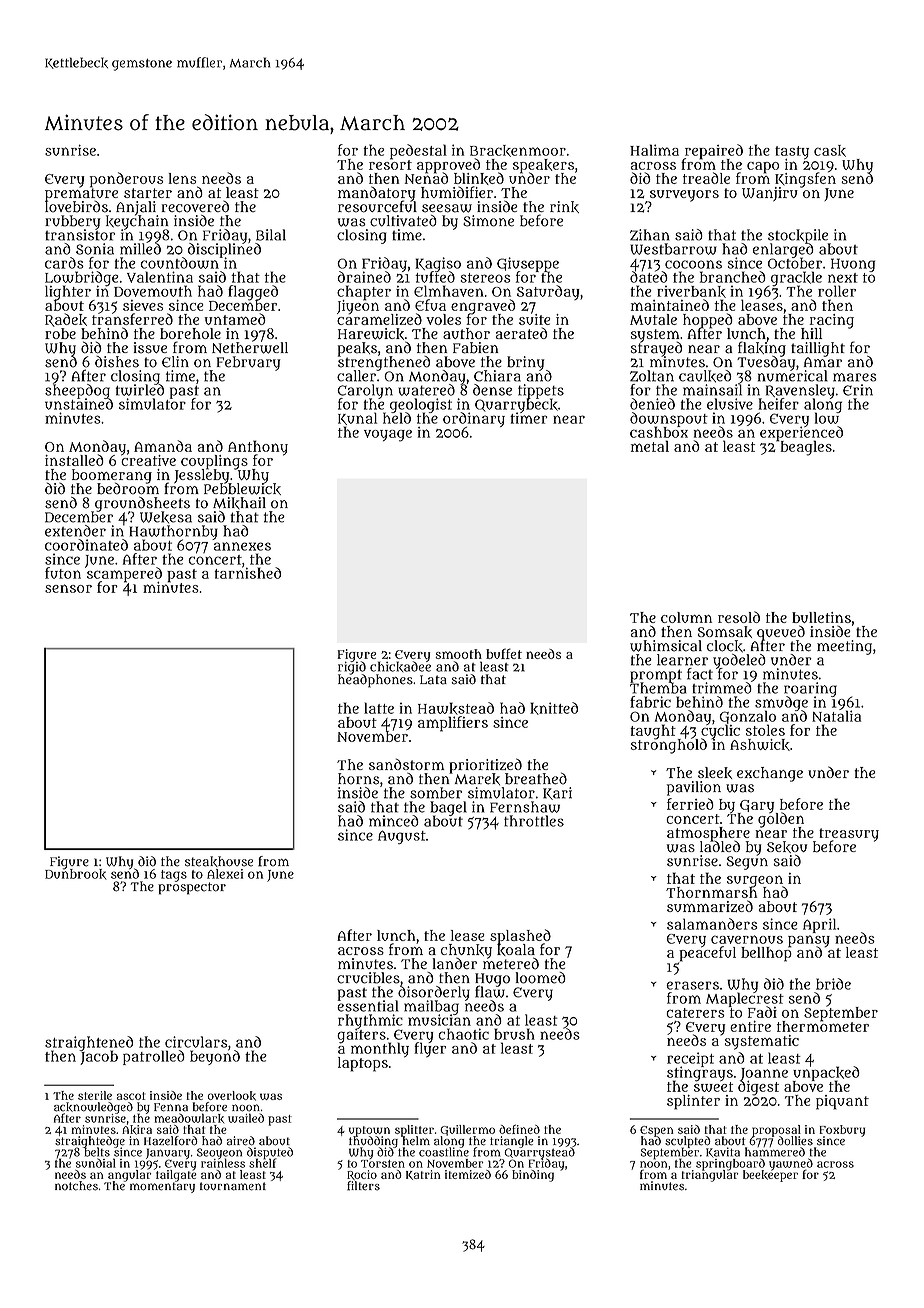 This page has width=924, height=1308. Describe the element at coordinates (844, 647) in the page. I see `meeting` at that location.
